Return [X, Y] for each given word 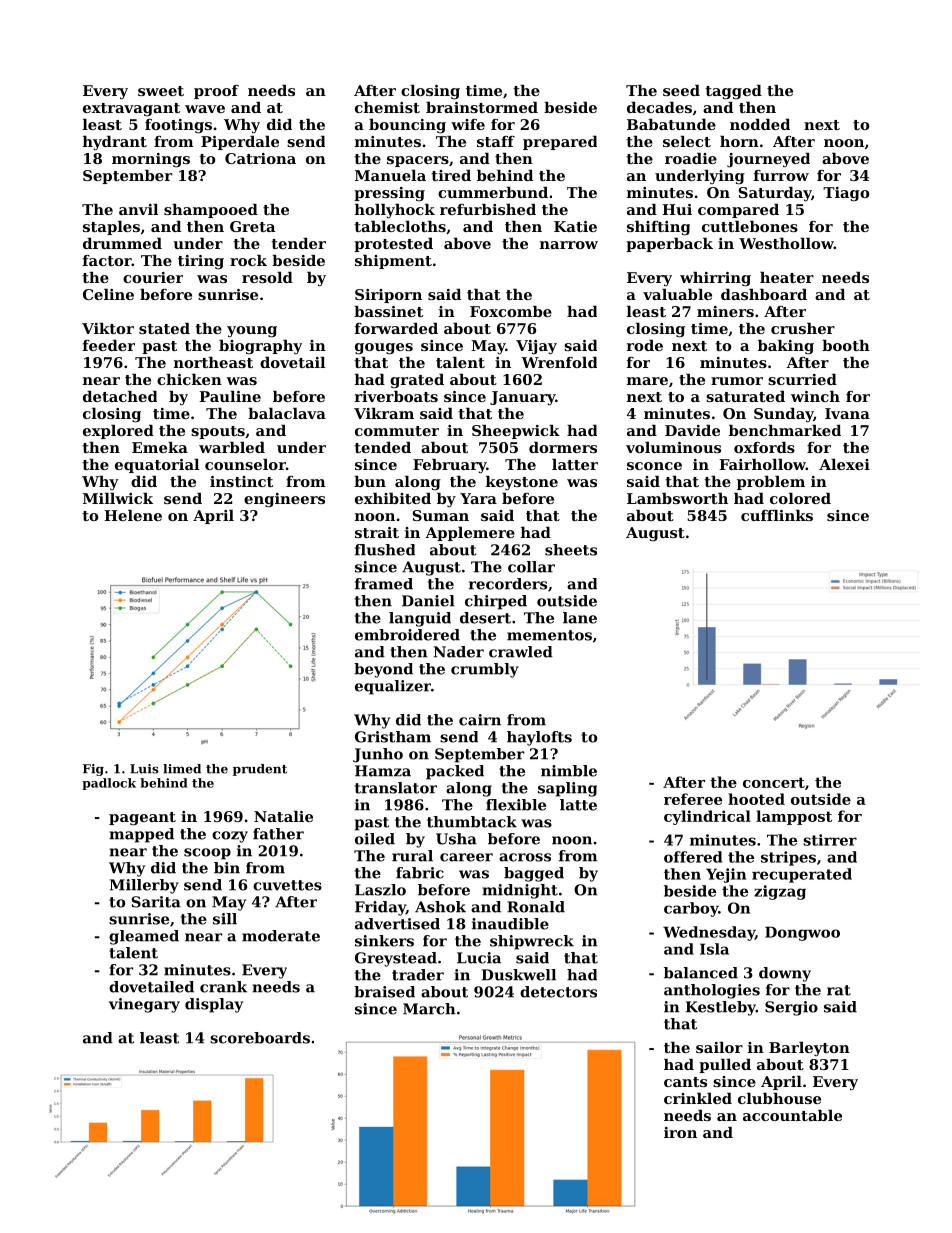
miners [725, 311]
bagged [534, 874]
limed [182, 769]
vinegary [144, 1005]
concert [774, 782]
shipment [393, 262]
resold [267, 277]
